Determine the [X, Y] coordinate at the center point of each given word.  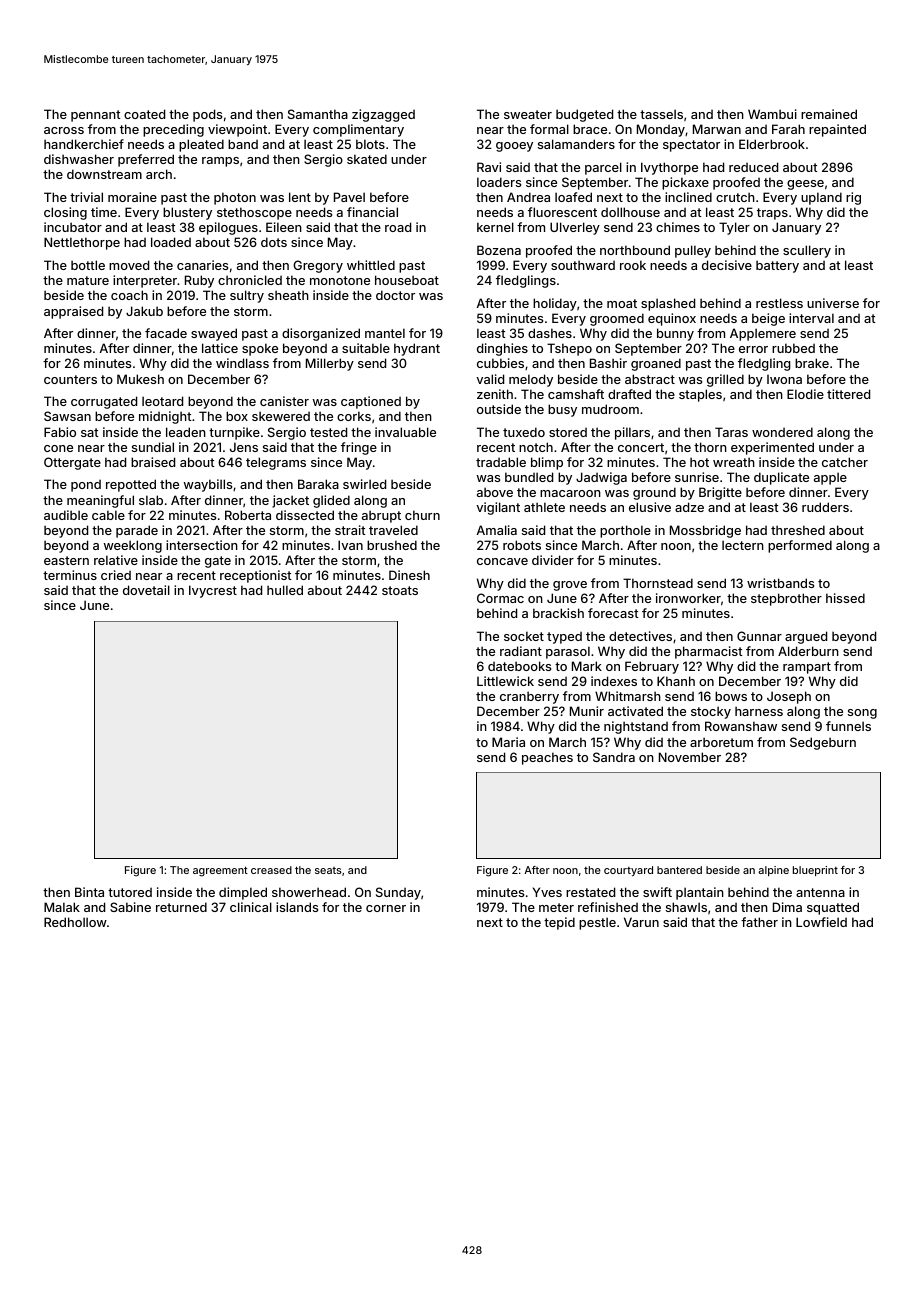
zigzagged [383, 115]
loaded [171, 242]
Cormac [500, 598]
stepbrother [786, 599]
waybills [208, 485]
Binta [89, 892]
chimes [678, 227]
